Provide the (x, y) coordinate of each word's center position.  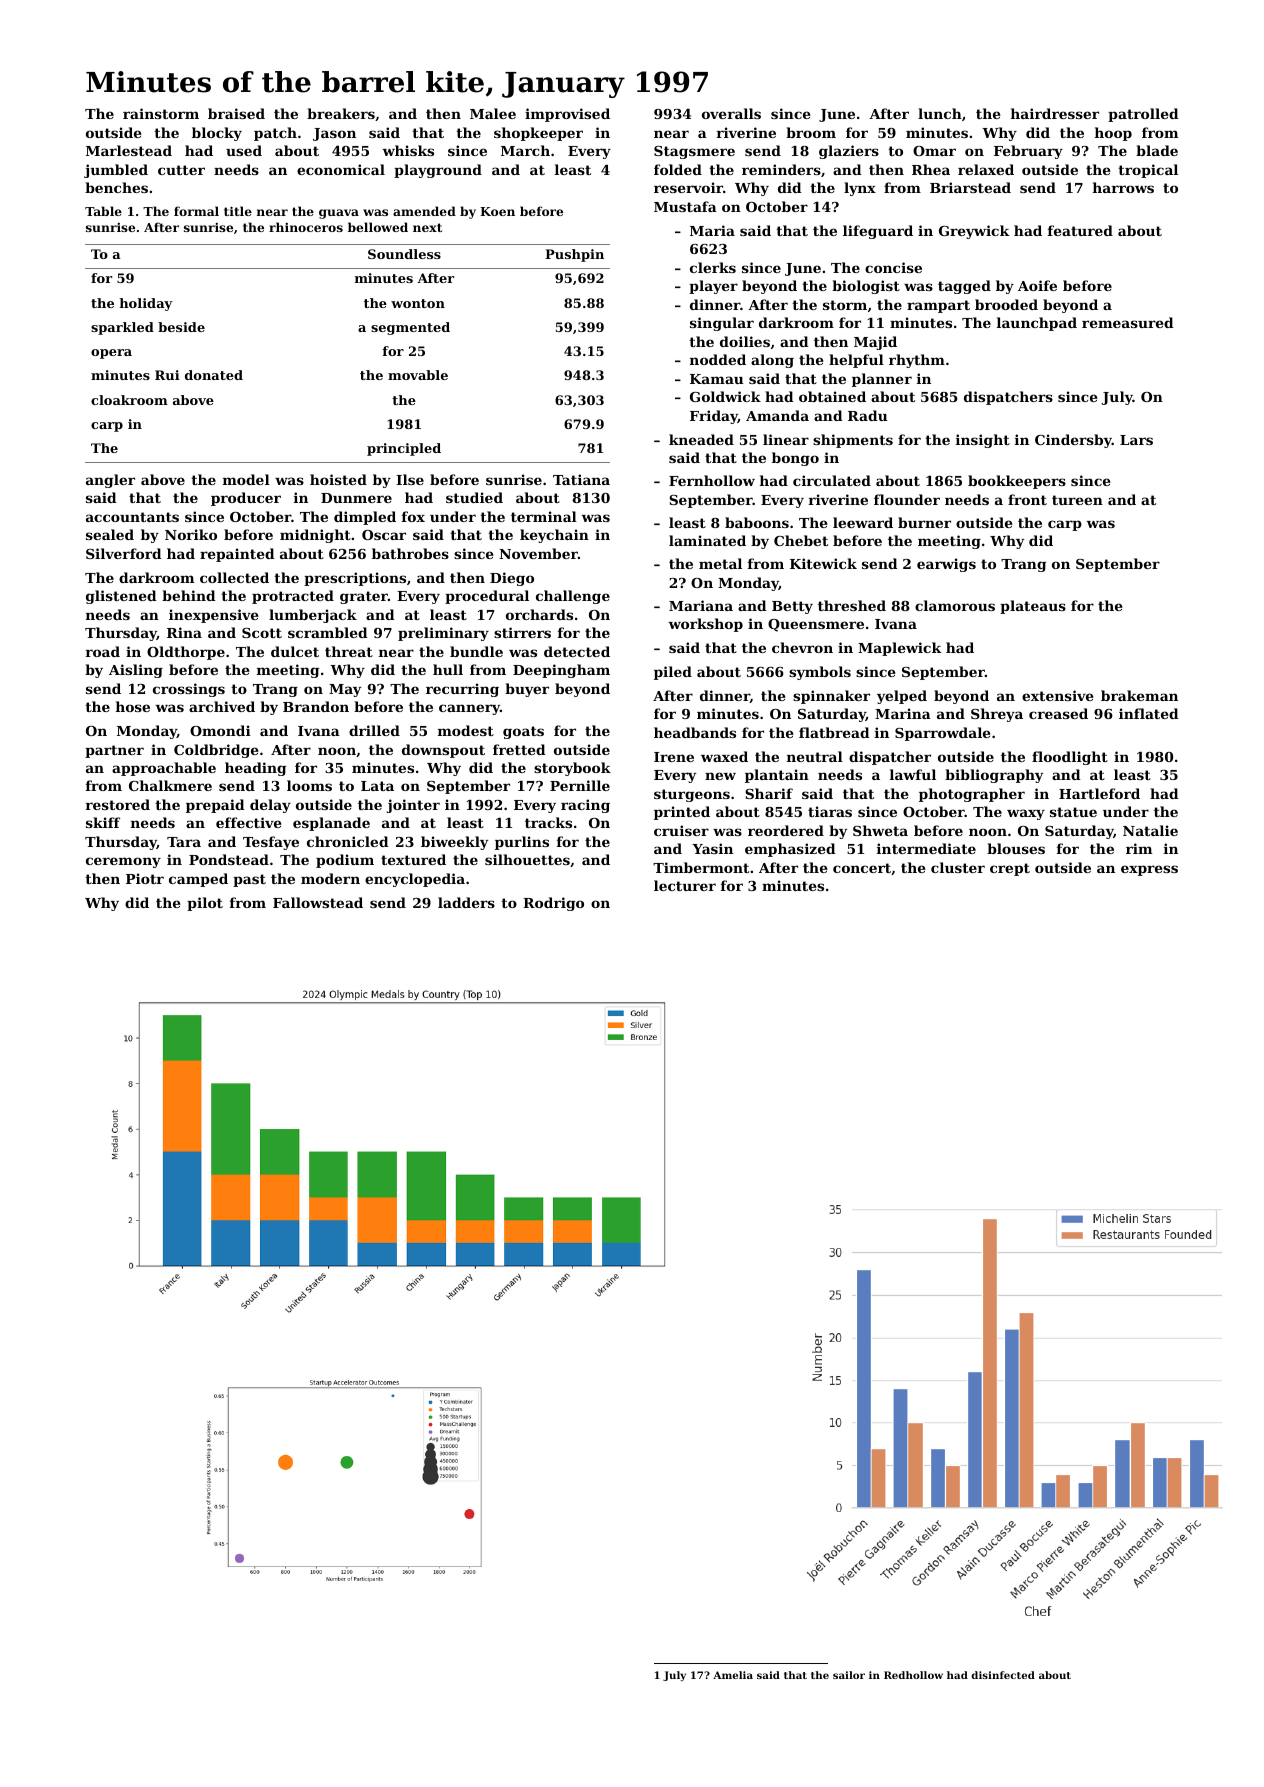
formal (196, 211)
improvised (567, 115)
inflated (1149, 713)
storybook (572, 769)
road (103, 651)
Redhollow (913, 1675)
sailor (849, 1675)
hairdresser (1055, 113)
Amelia (733, 1675)
